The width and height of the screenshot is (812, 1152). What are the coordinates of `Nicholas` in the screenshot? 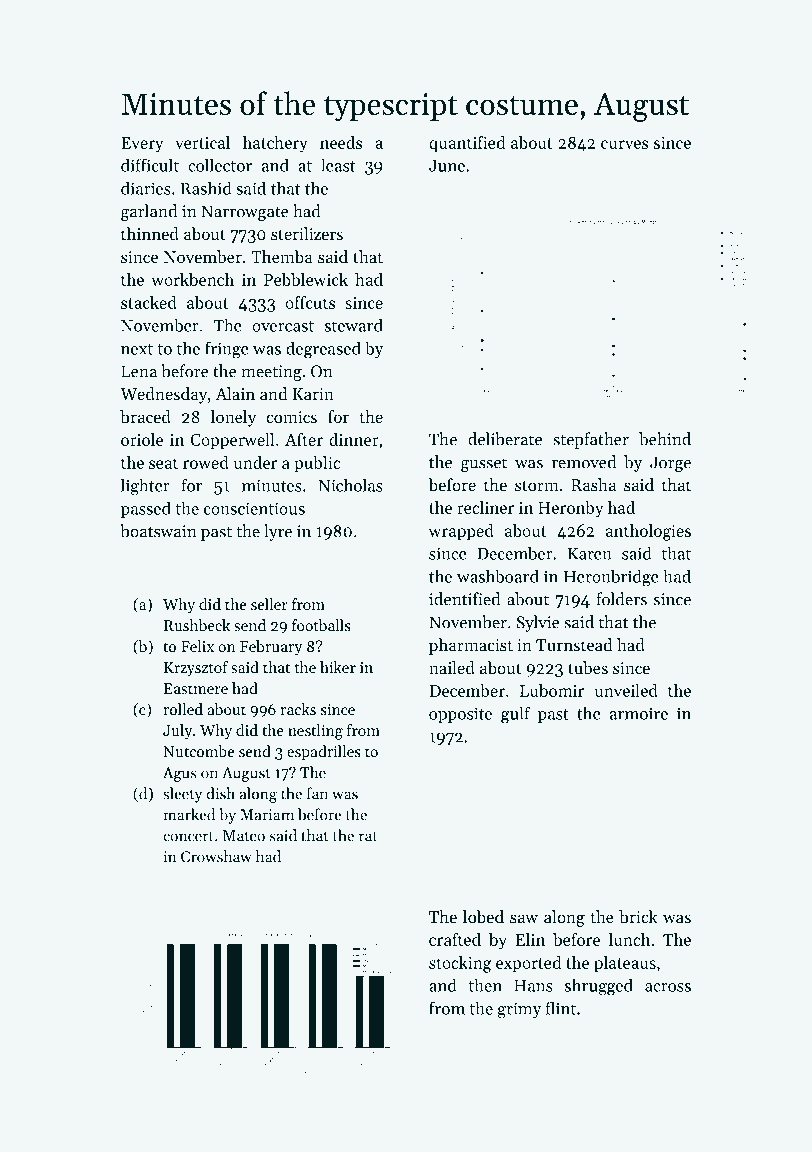 It's located at (350, 485).
